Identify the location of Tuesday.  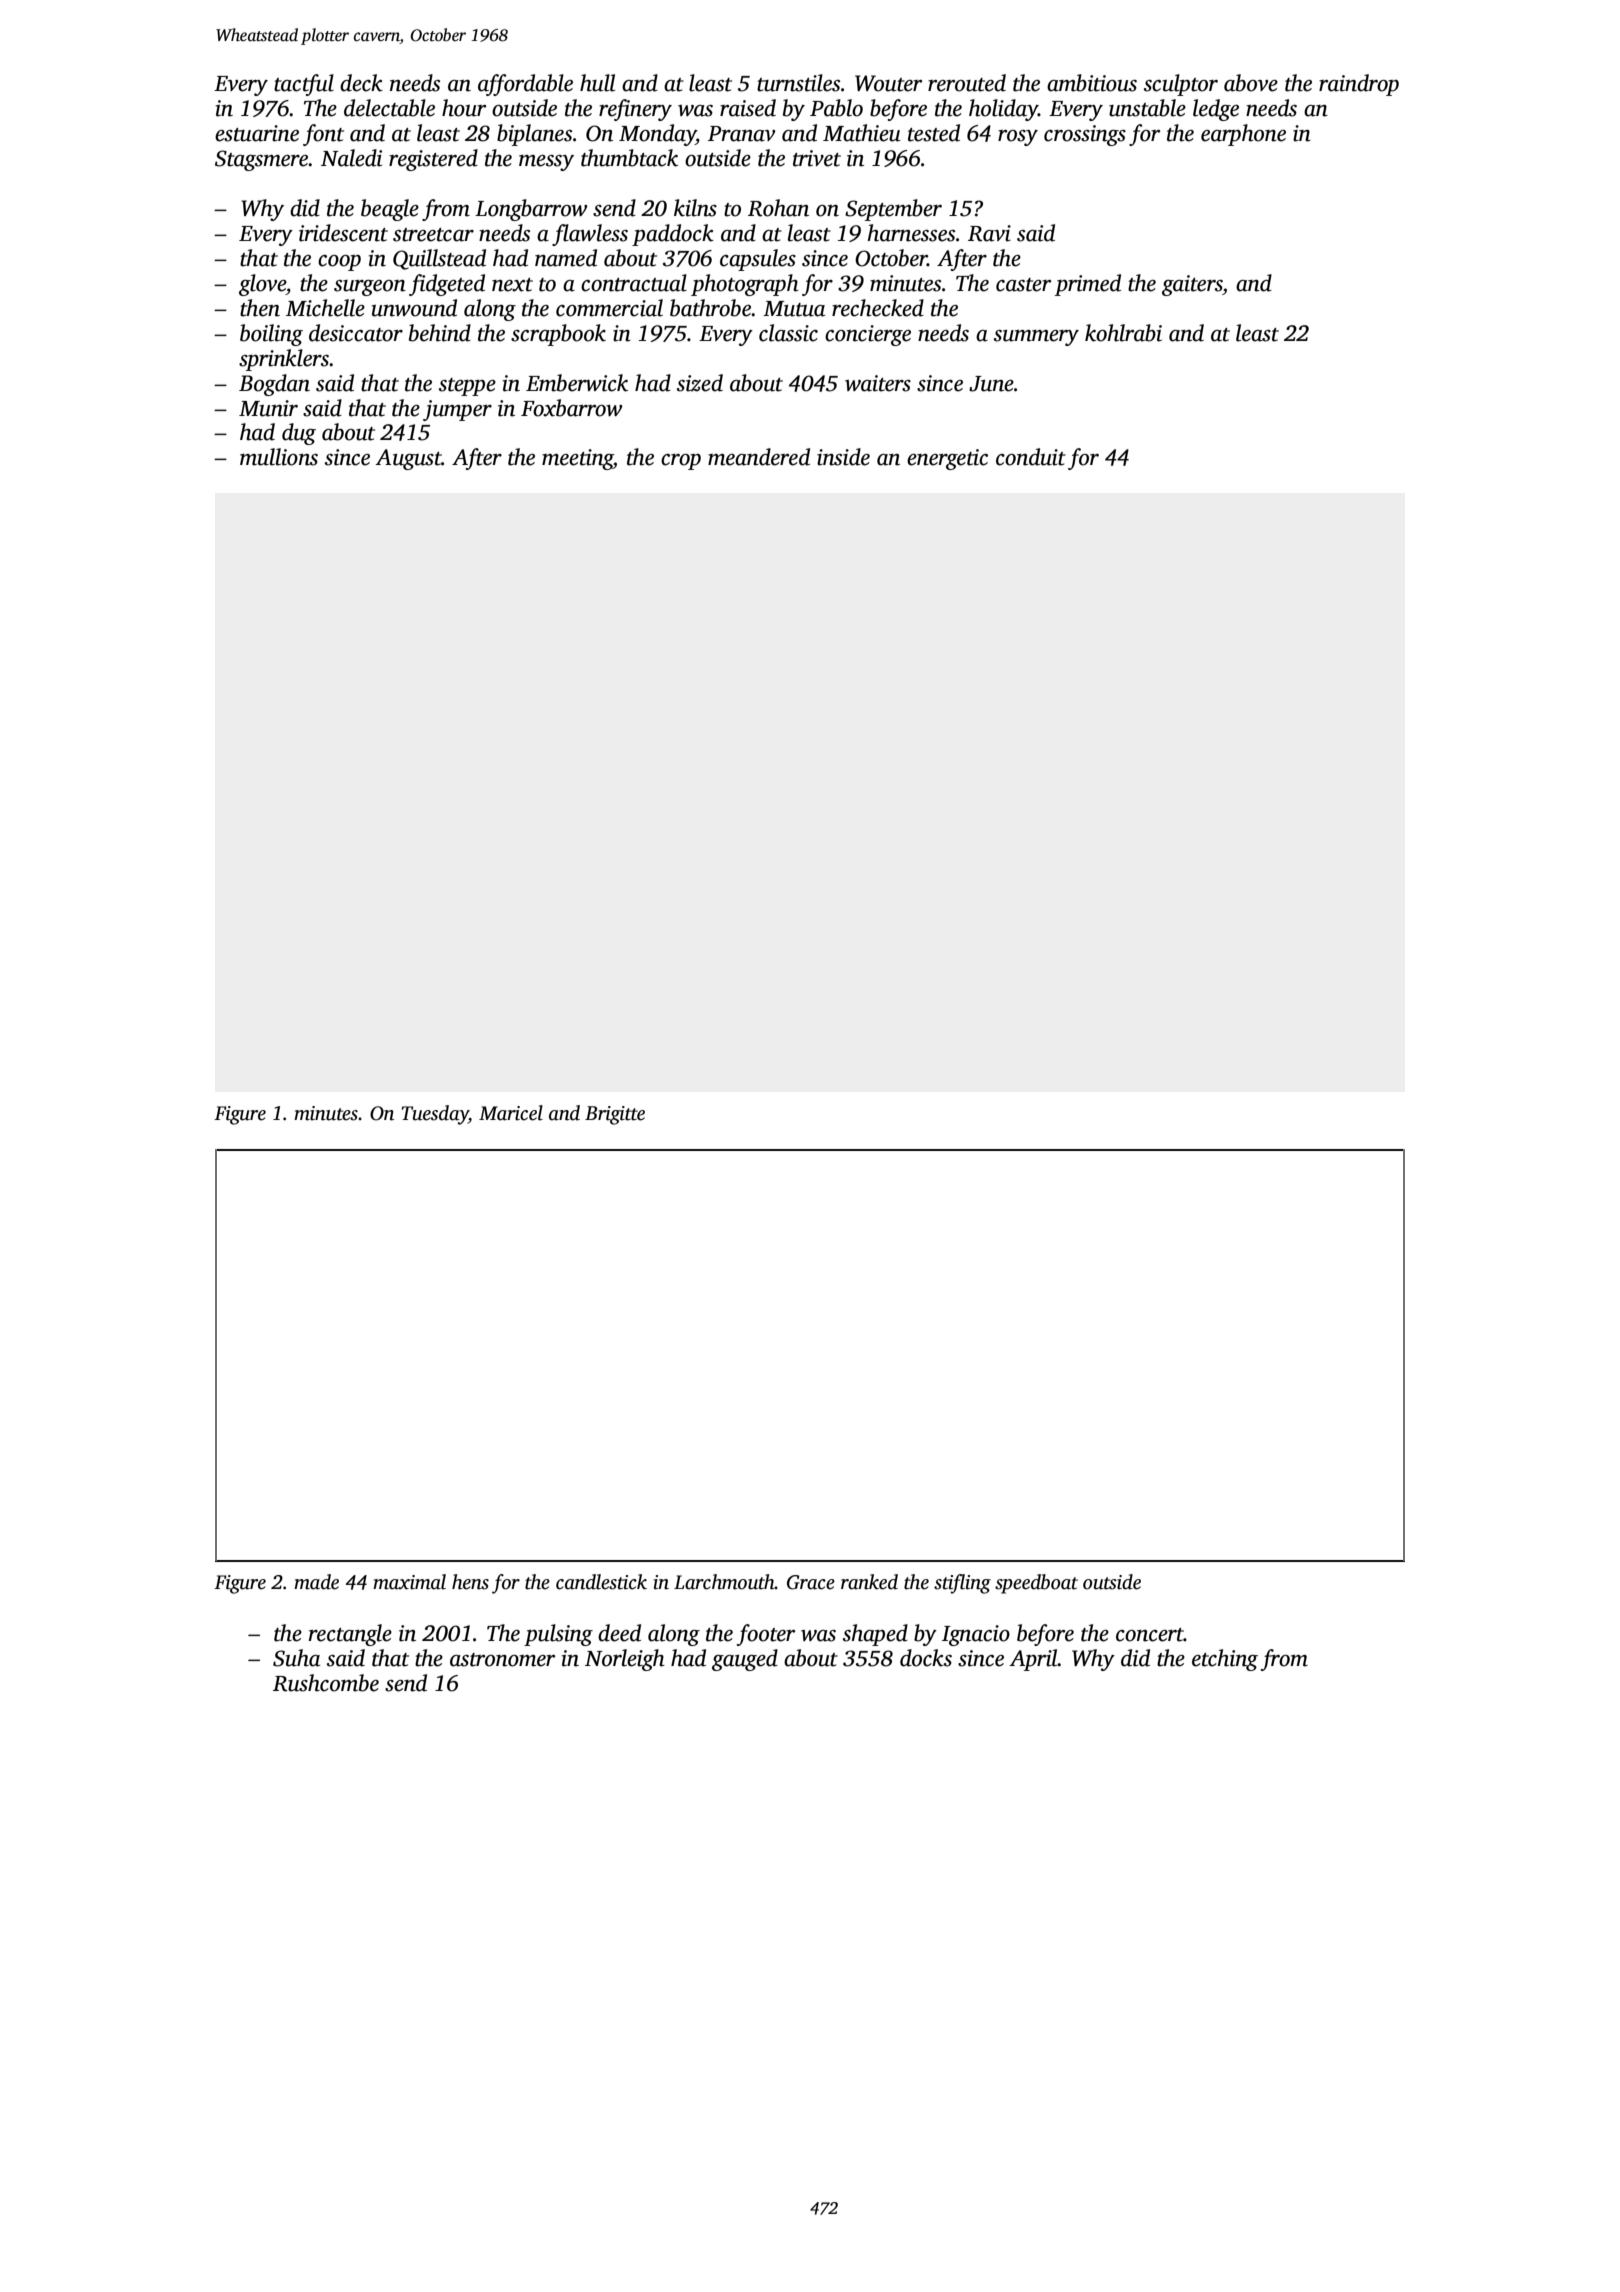
(435, 1115).
